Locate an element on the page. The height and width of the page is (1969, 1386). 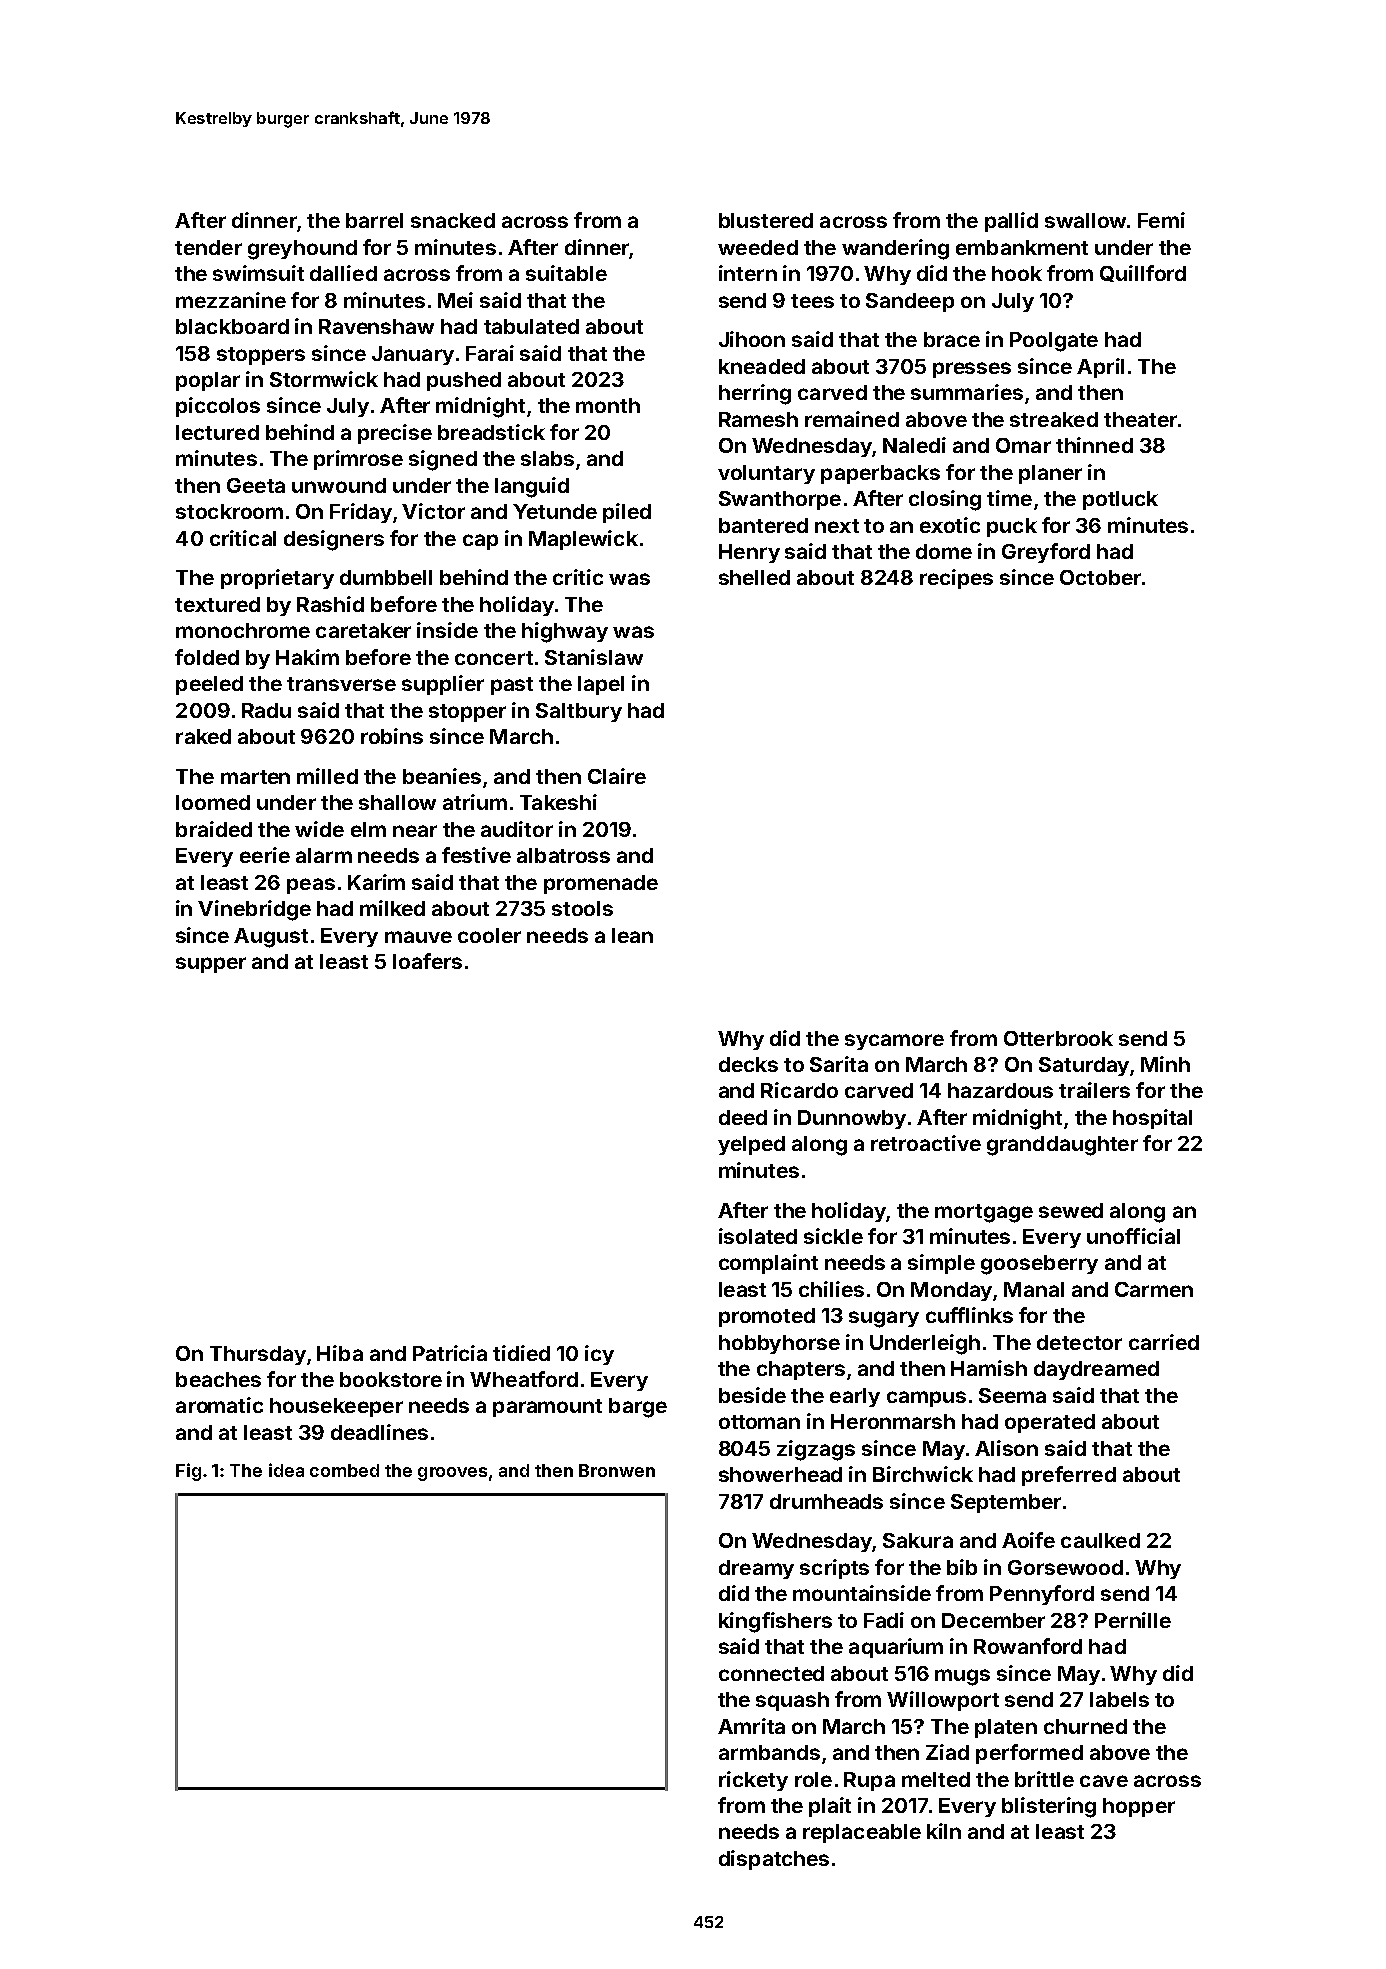
Stanislaw is located at coordinates (594, 657).
